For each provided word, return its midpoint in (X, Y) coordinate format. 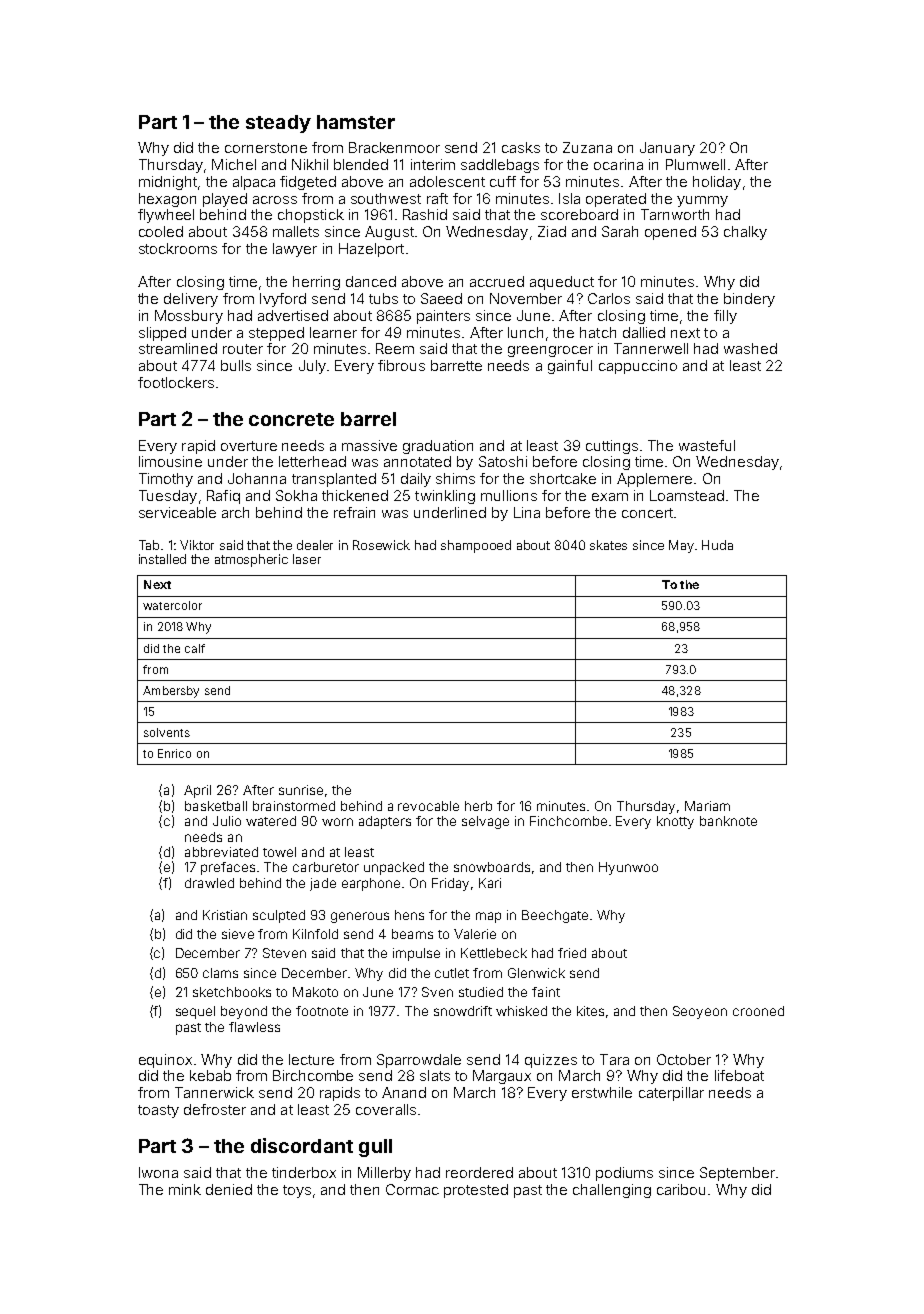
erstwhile (602, 1092)
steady (278, 124)
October (684, 1059)
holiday (717, 183)
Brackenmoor (394, 147)
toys (297, 1191)
